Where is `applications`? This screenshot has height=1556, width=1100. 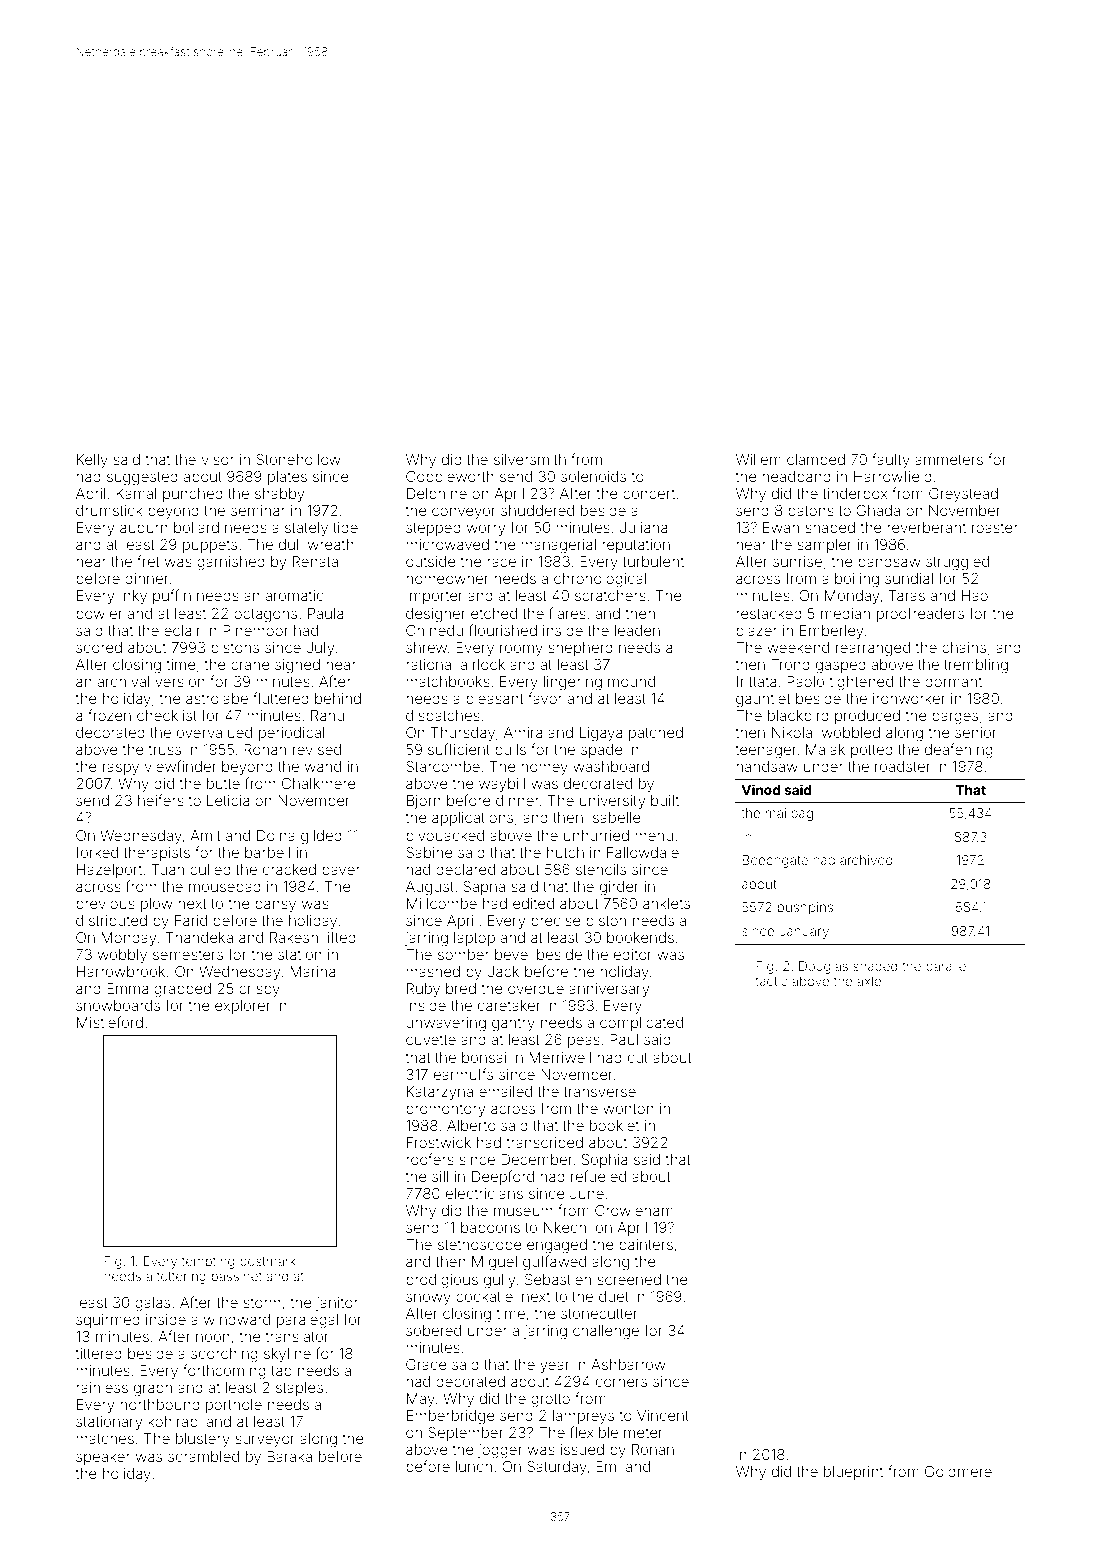 applications is located at coordinates (472, 819).
